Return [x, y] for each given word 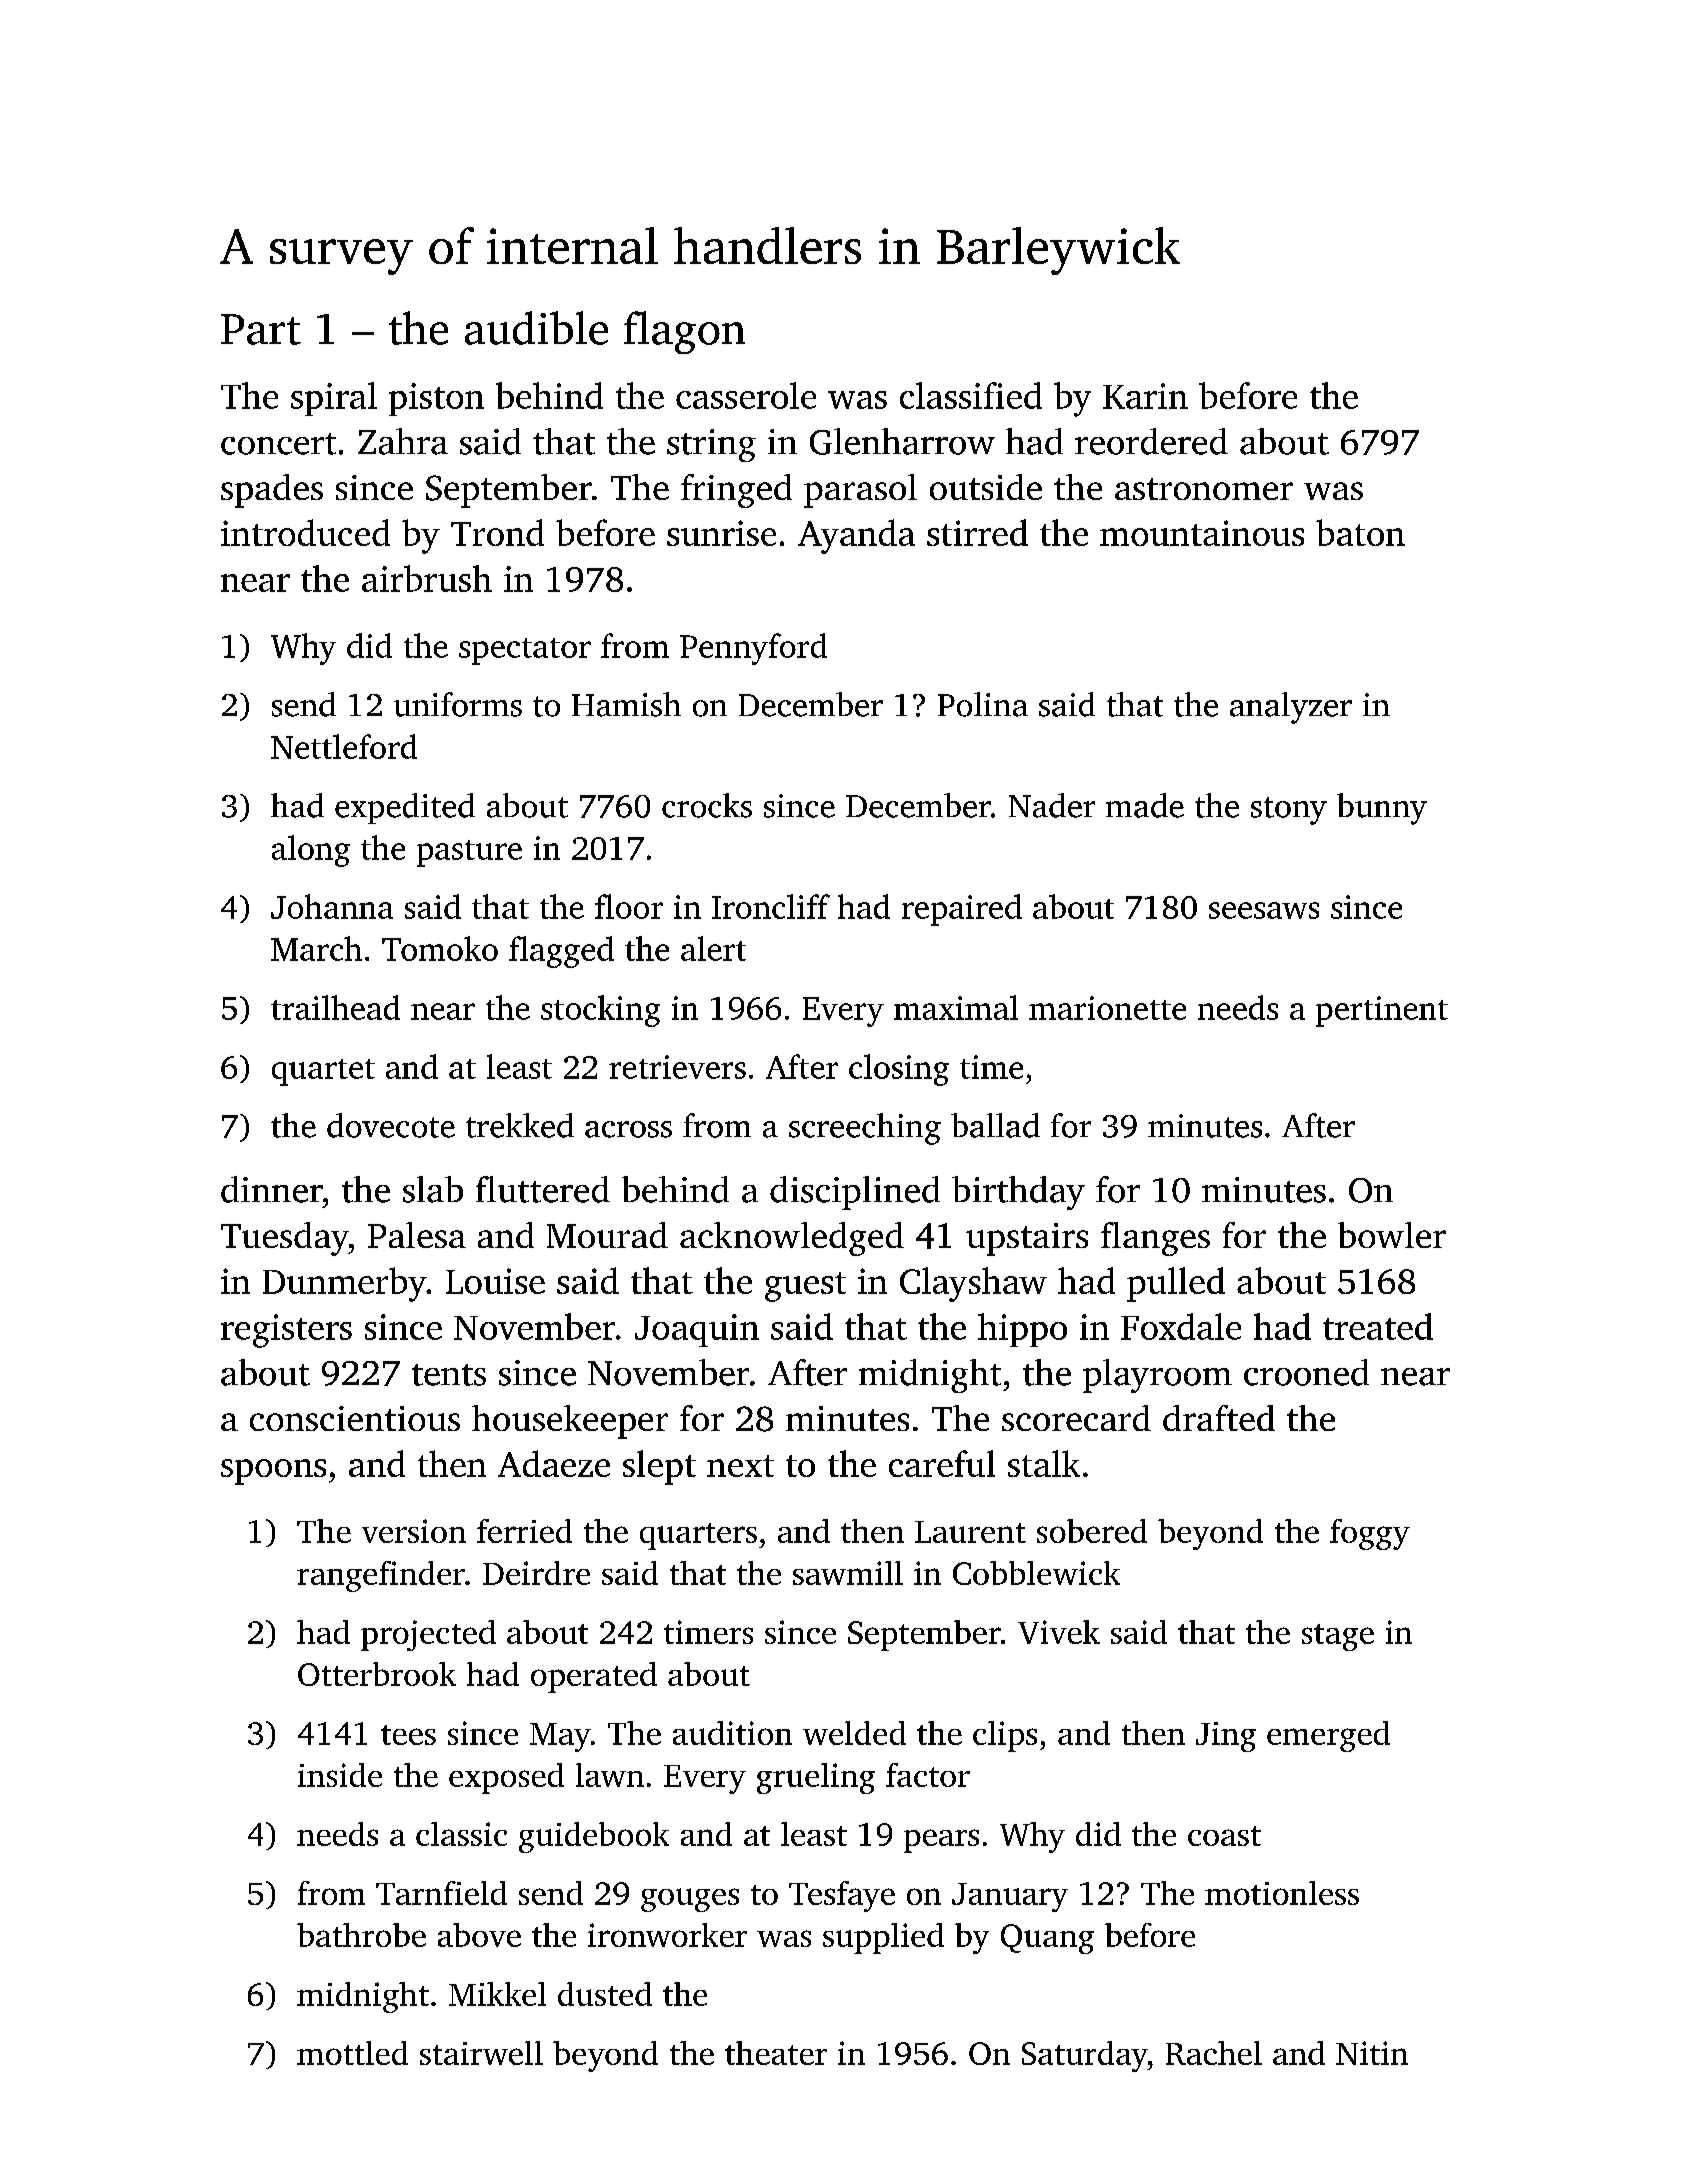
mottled [352, 2053]
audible [536, 328]
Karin [1145, 396]
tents [449, 1375]
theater [776, 2053]
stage [1338, 1637]
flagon [684, 332]
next [740, 1466]
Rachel [1214, 2053]
